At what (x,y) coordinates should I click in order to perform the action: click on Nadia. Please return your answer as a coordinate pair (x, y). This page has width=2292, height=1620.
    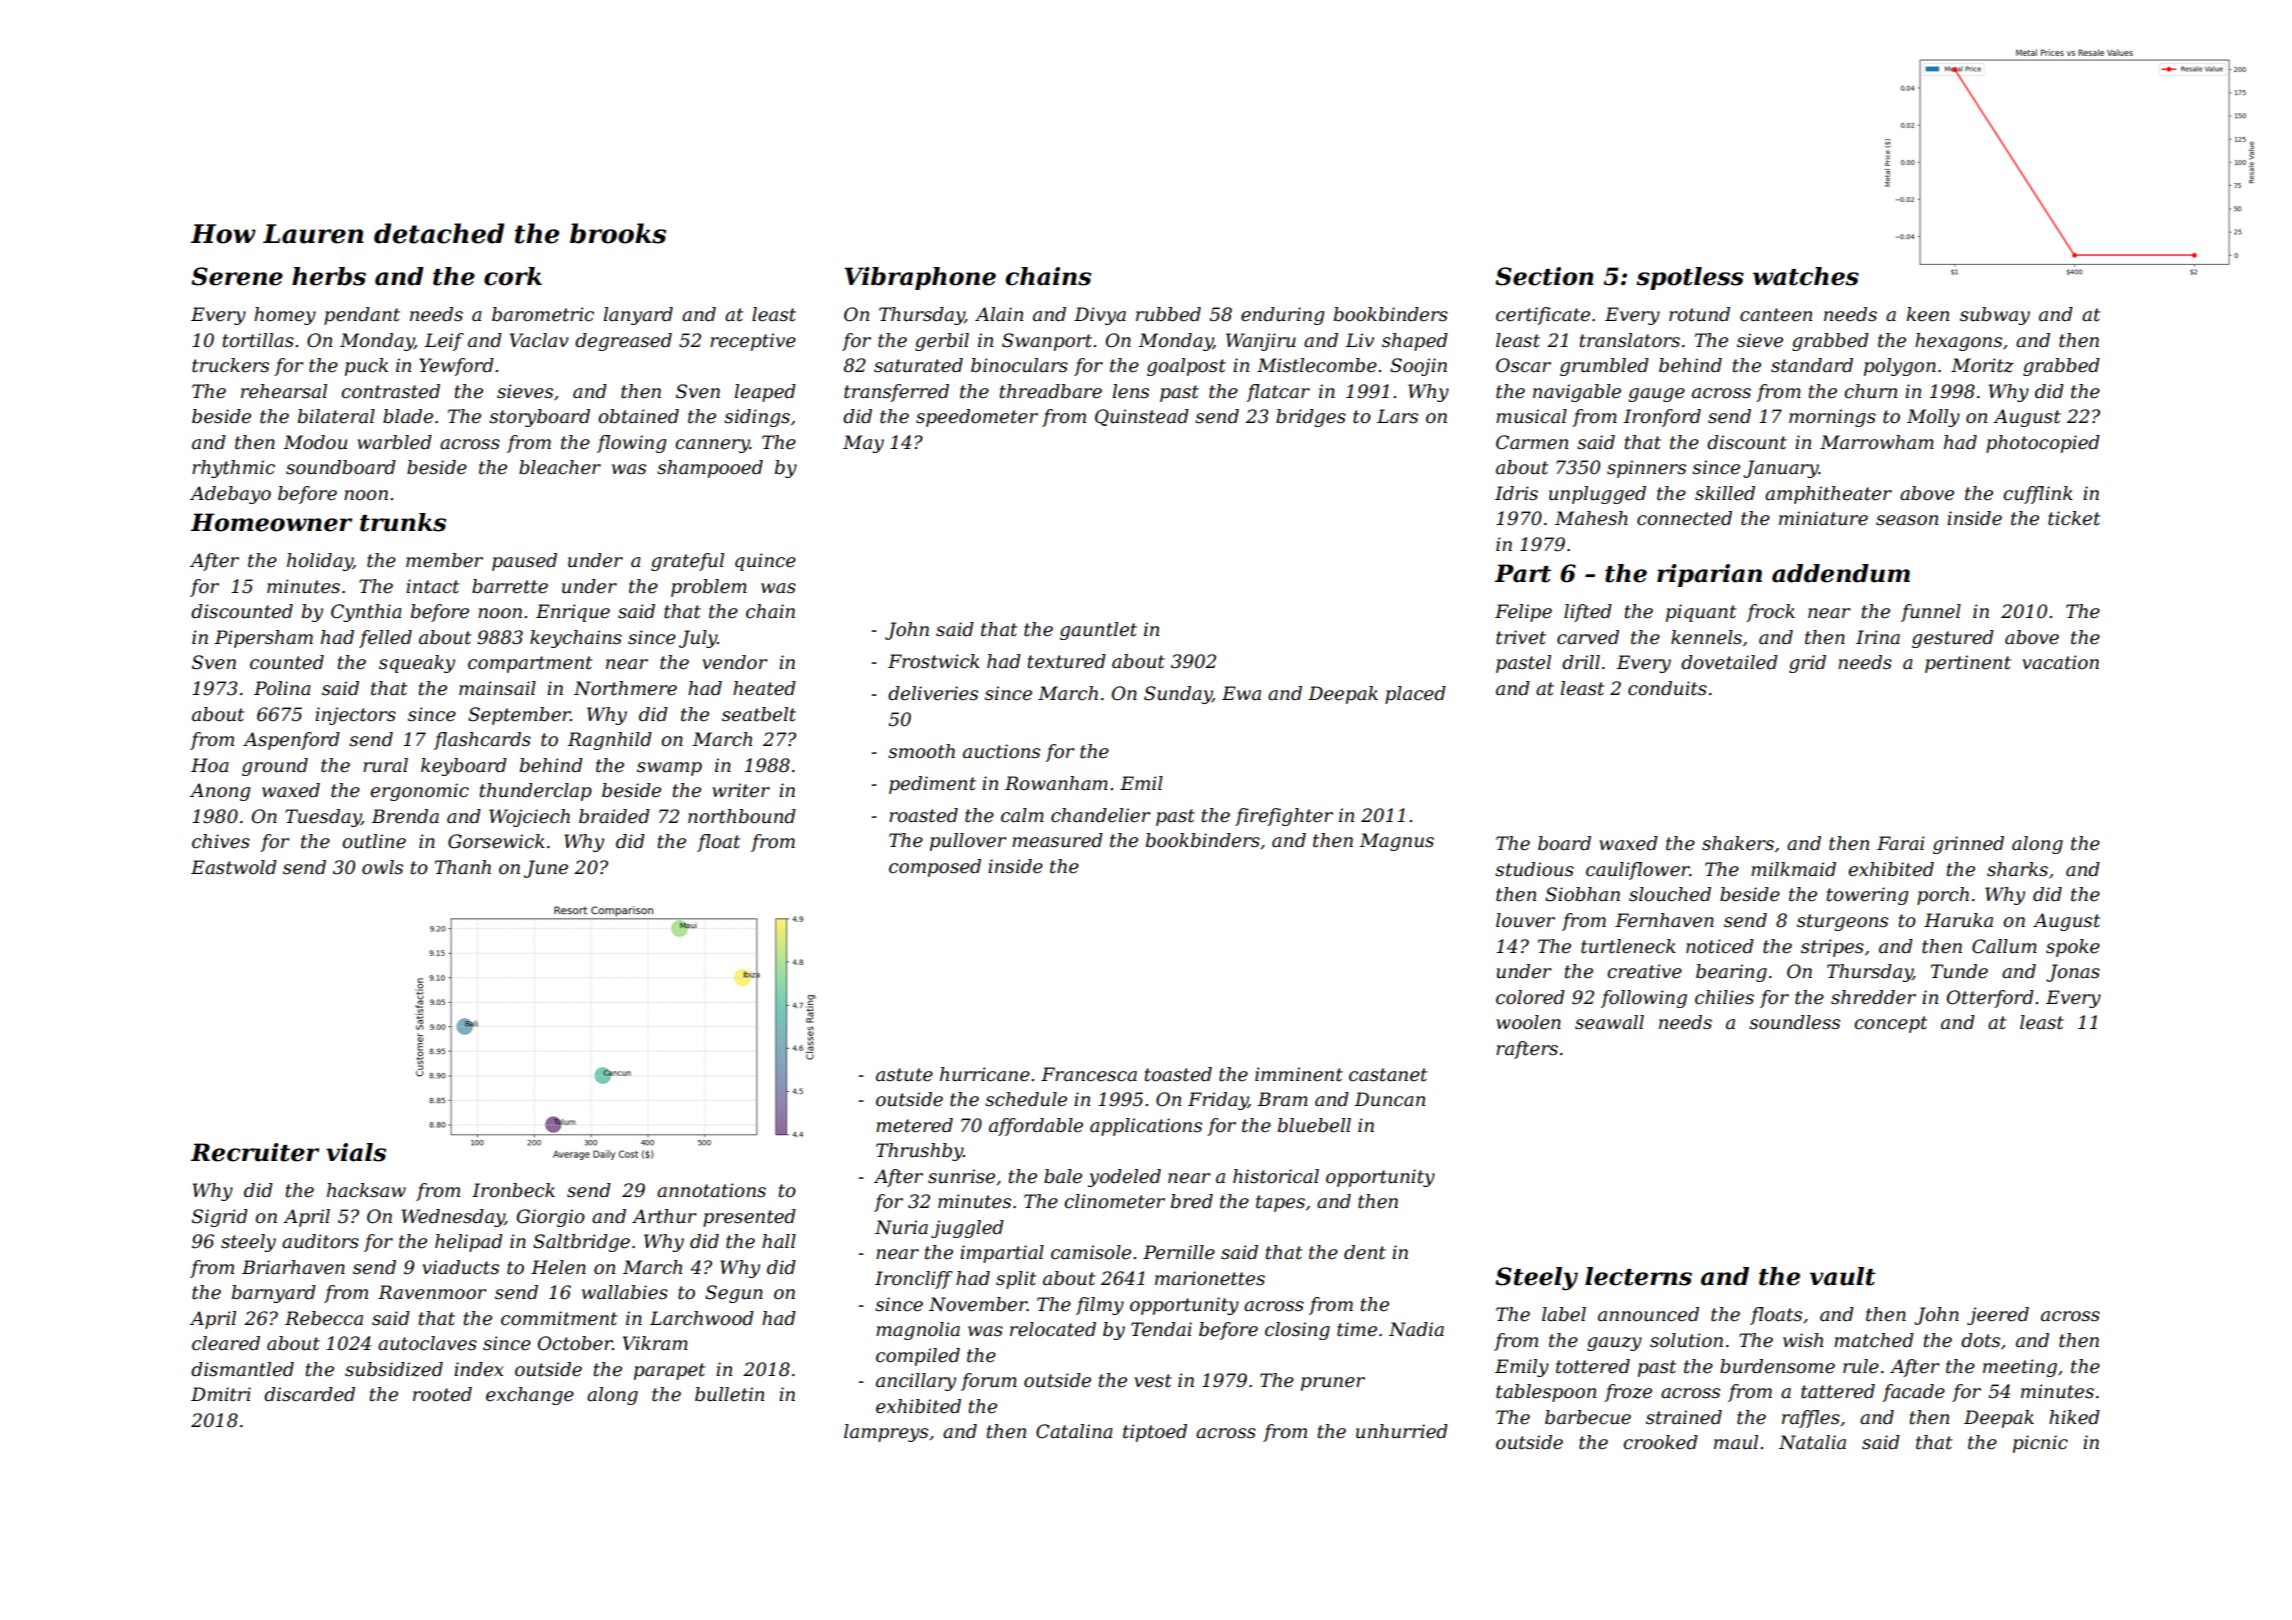
    Looking at the image, I should click on (1416, 1329).
